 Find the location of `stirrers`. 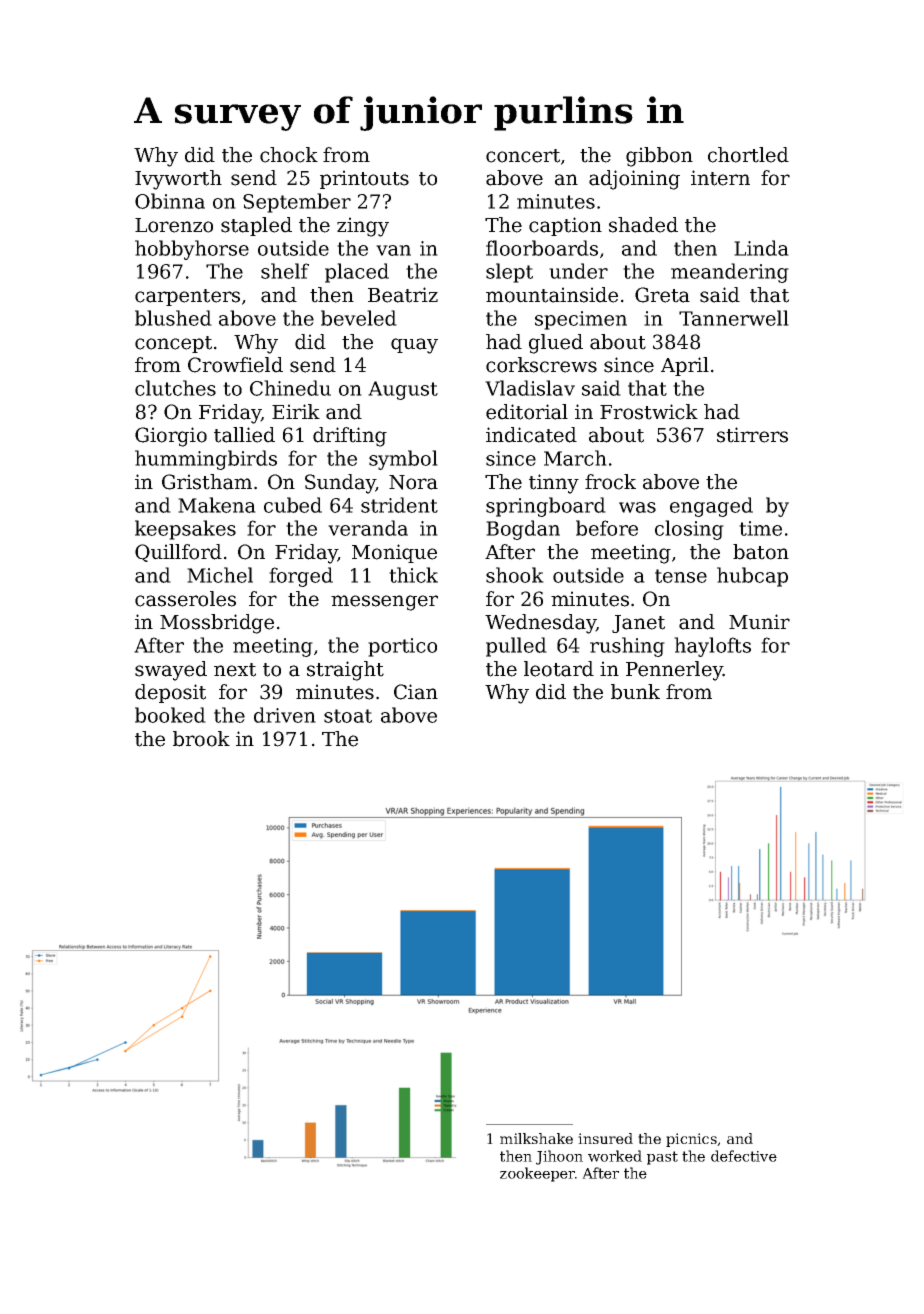

stirrers is located at coordinates (752, 435).
